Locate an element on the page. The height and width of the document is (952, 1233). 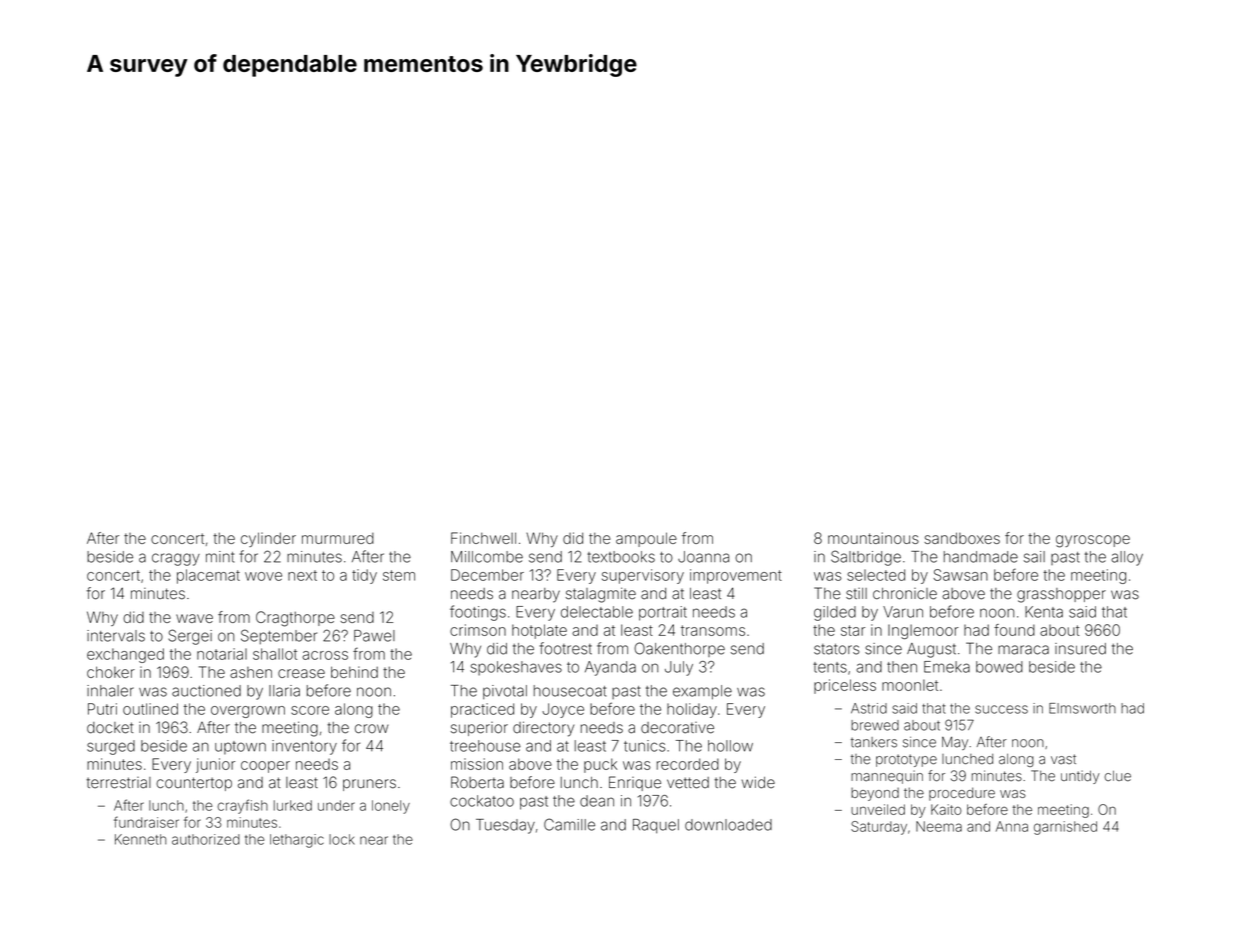
holiday is located at coordinates (692, 710).
